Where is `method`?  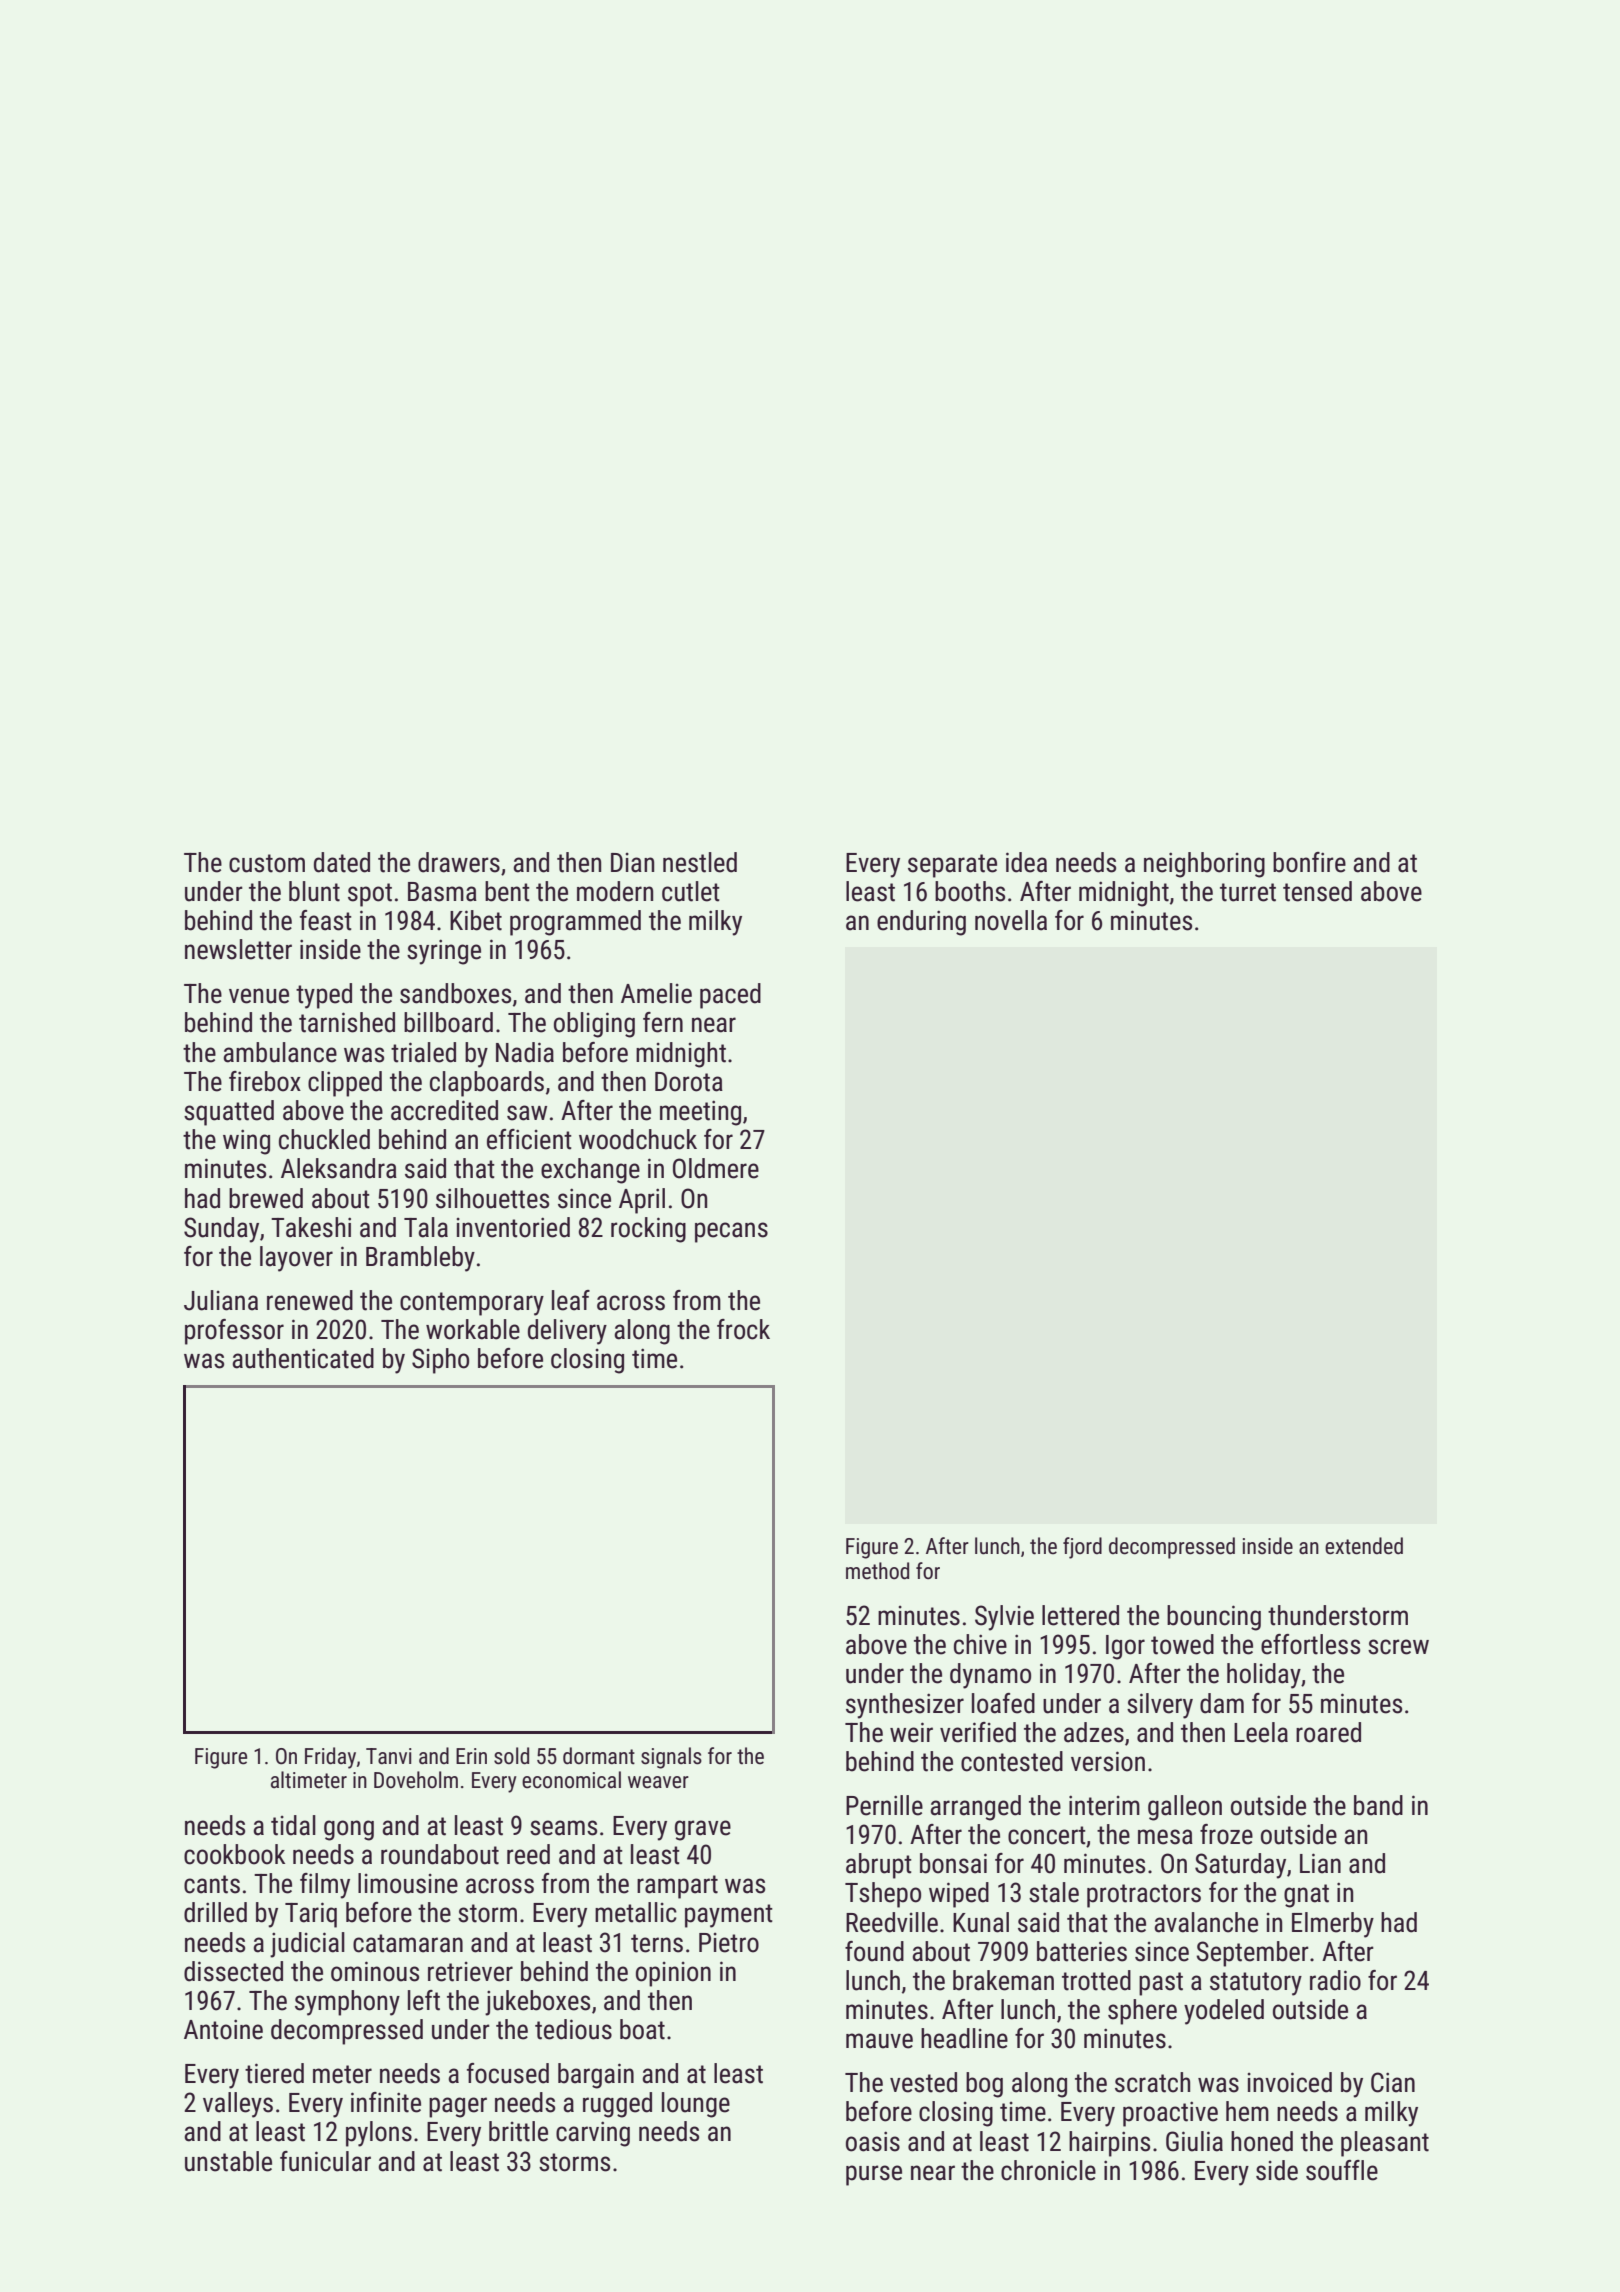
method is located at coordinates (877, 1571).
